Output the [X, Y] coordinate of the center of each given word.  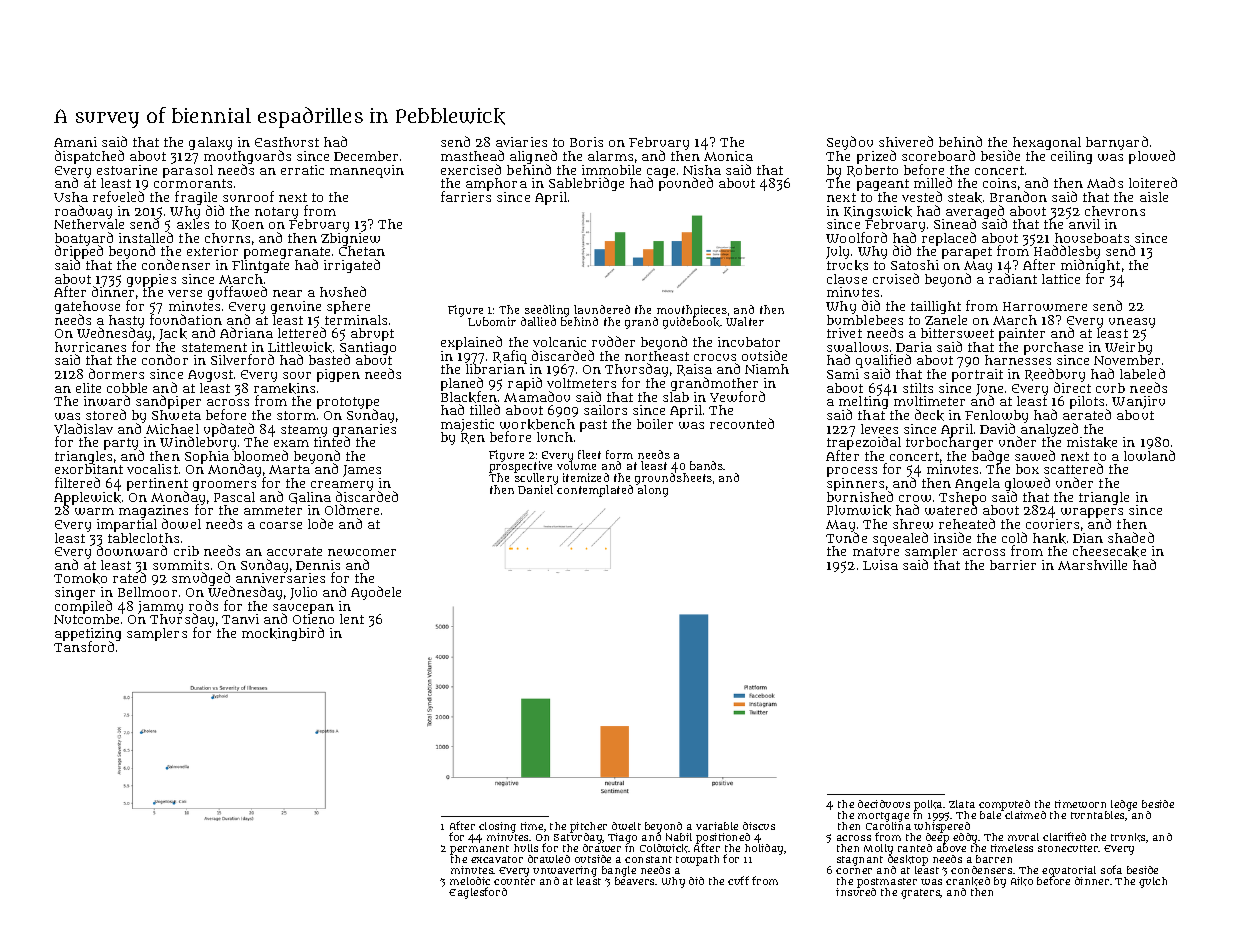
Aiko [1022, 881]
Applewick [87, 499]
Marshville [1092, 565]
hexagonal [1047, 143]
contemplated [595, 491]
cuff [738, 880]
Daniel [535, 489]
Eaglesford [478, 893]
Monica [728, 156]
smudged [201, 579]
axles [193, 224]
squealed [900, 539]
